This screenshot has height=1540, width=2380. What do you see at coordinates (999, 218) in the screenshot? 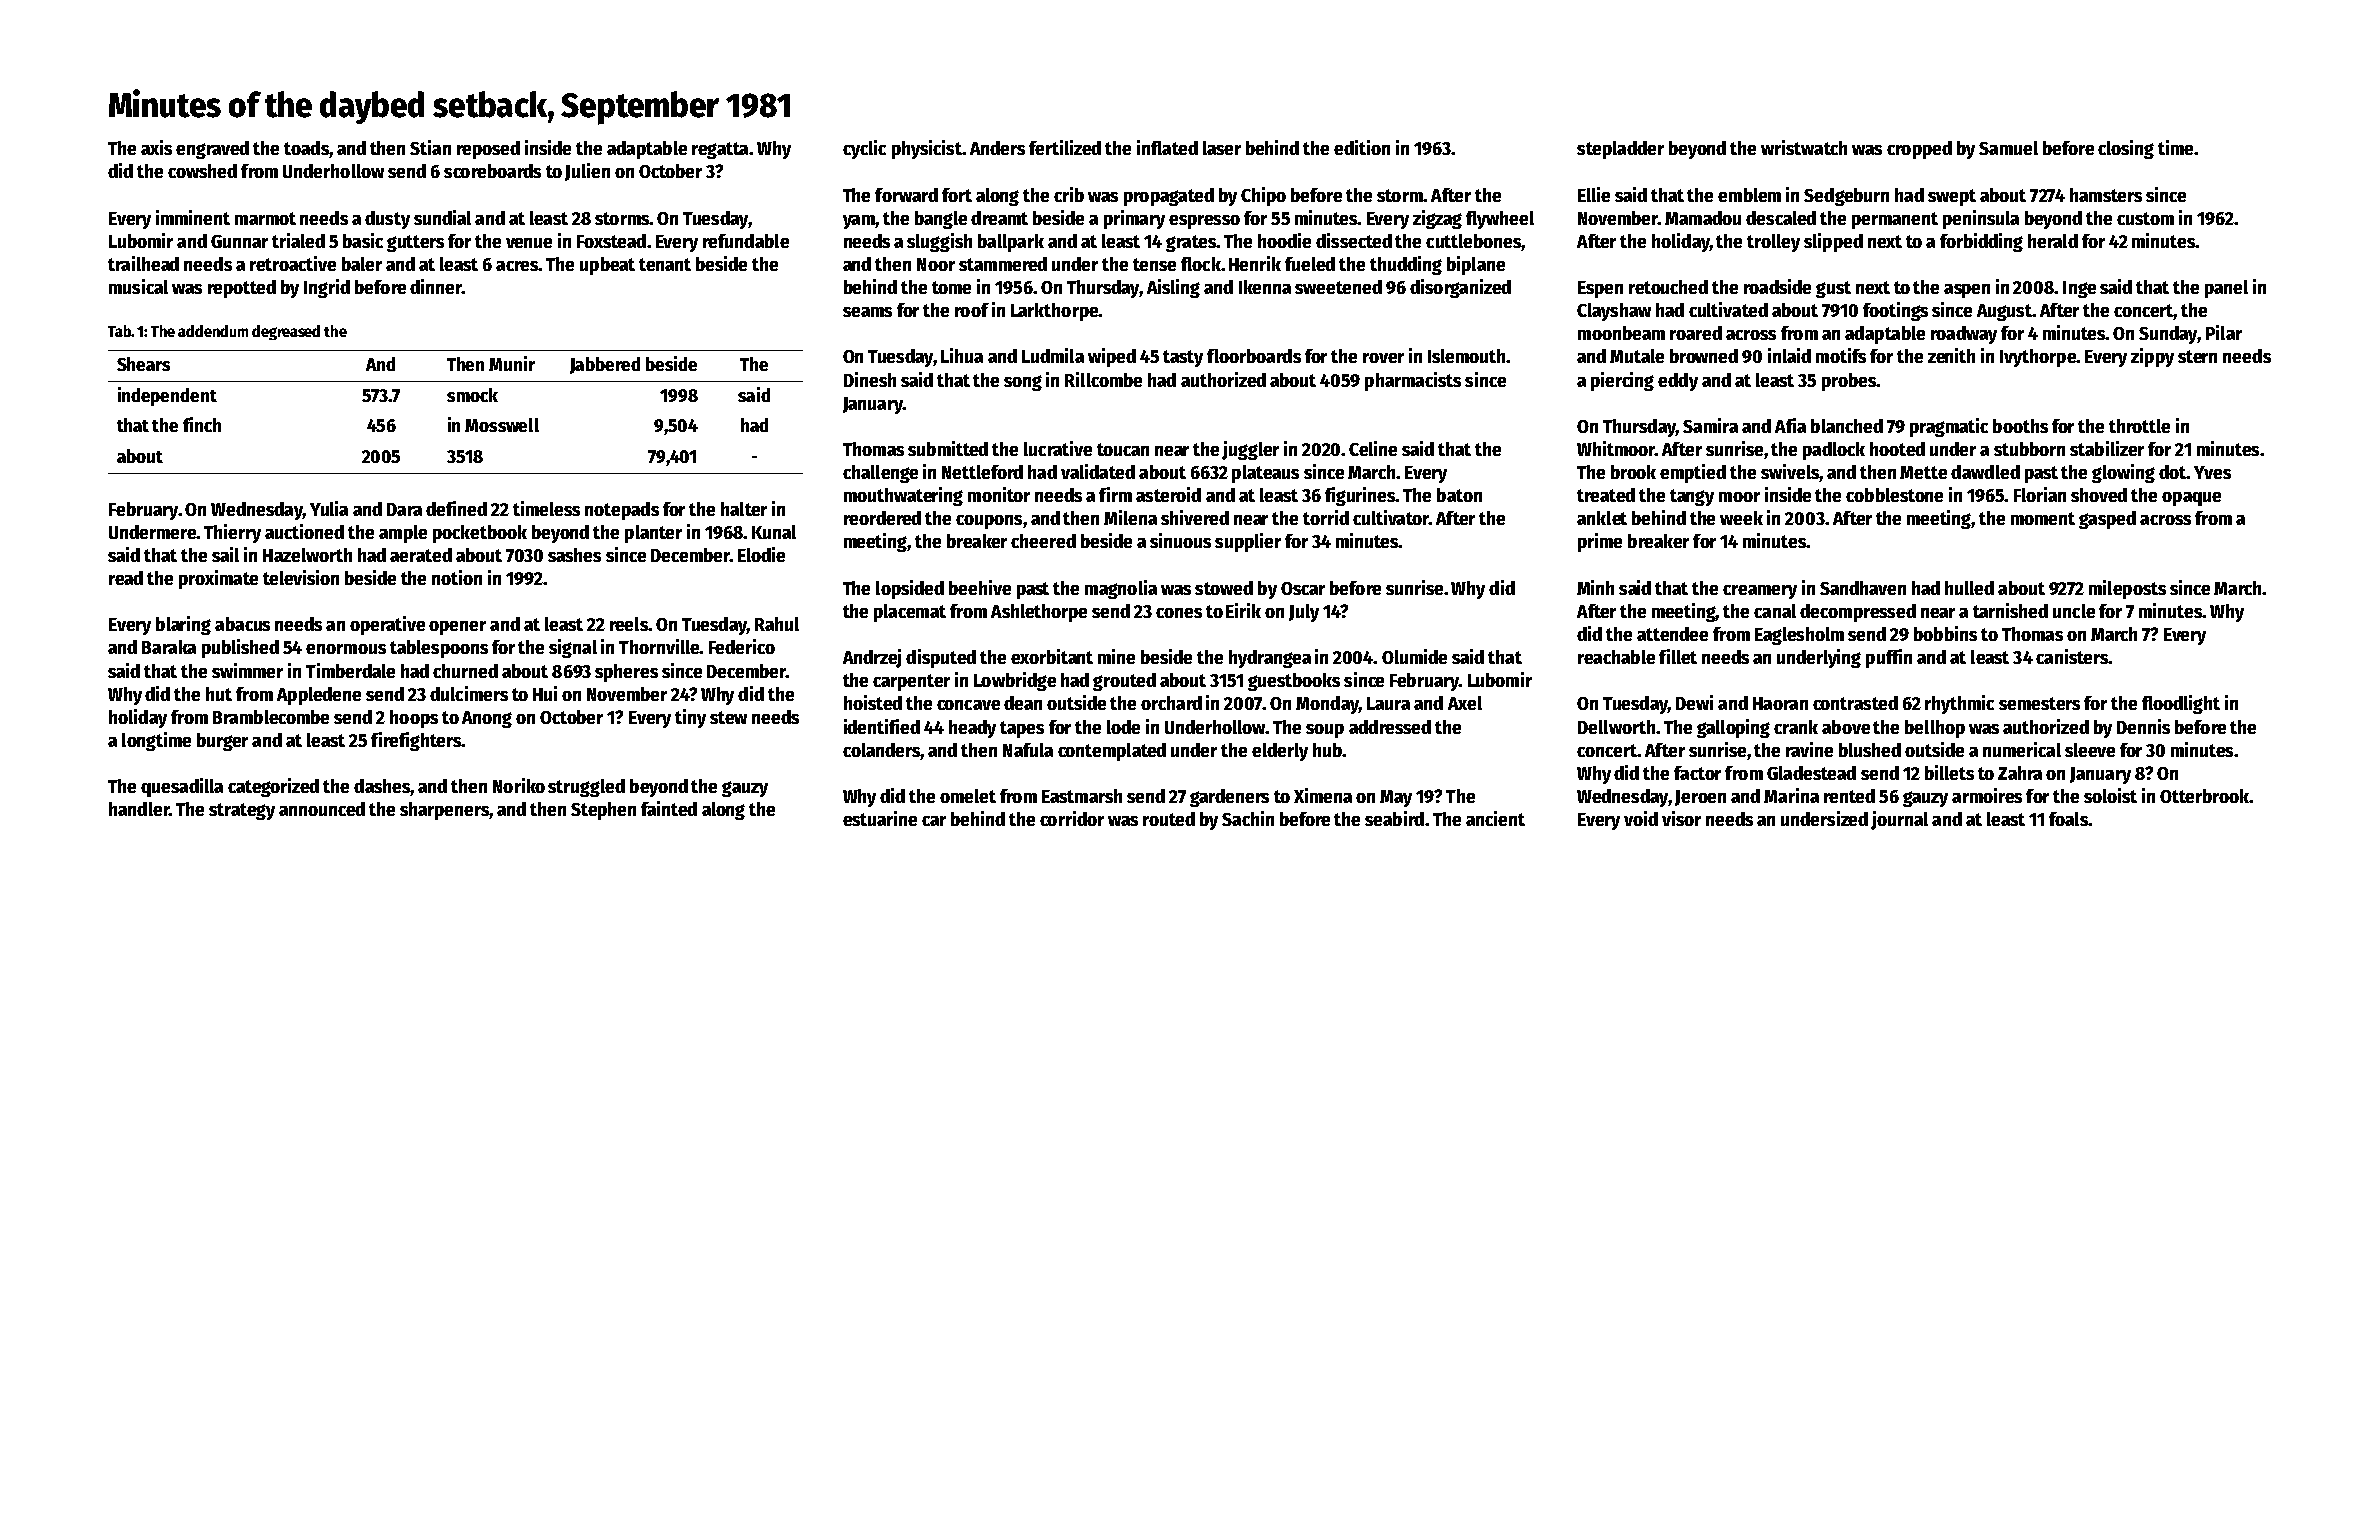
I see `dreamt` at bounding box center [999, 218].
